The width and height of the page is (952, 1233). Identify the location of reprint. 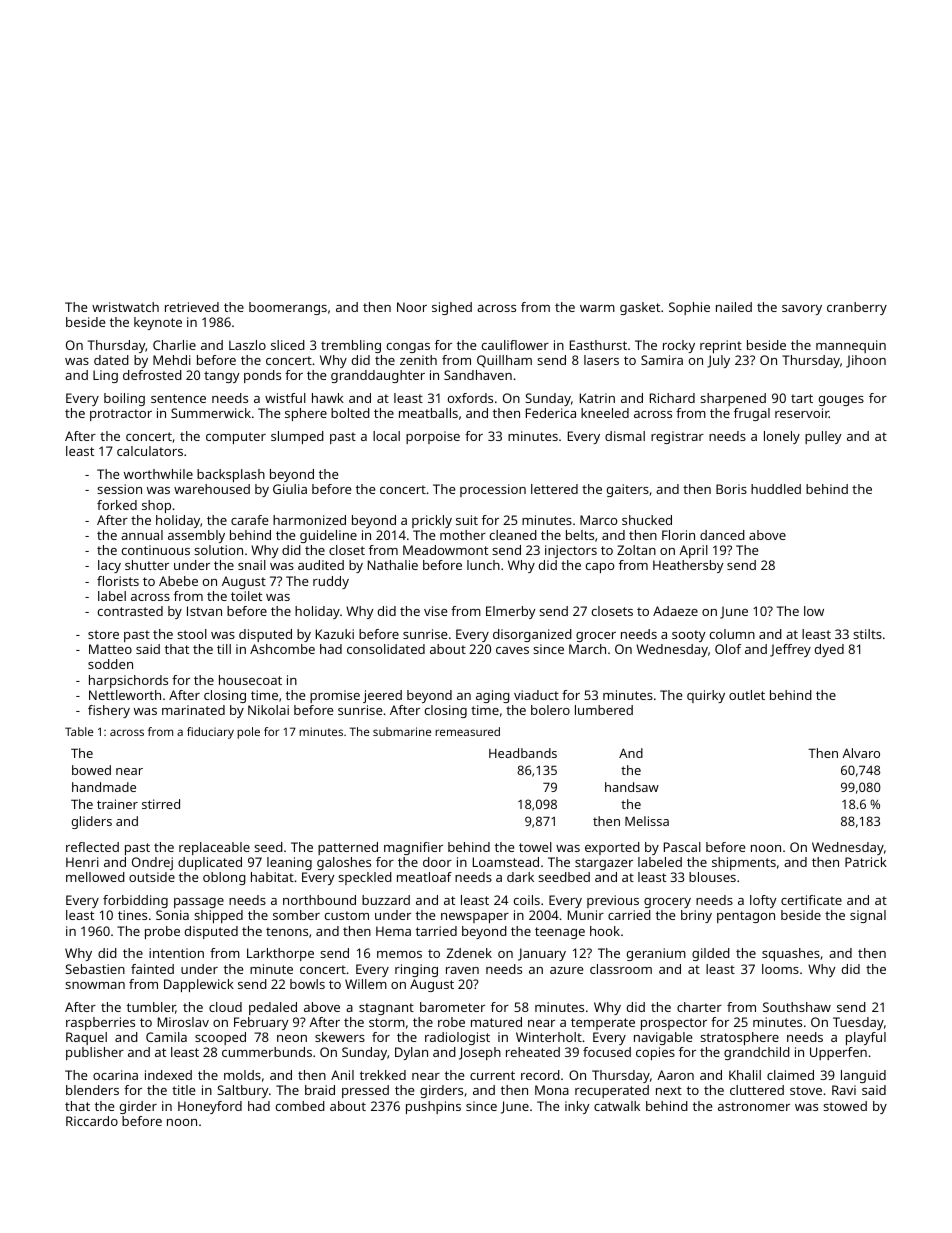
(721, 346).
